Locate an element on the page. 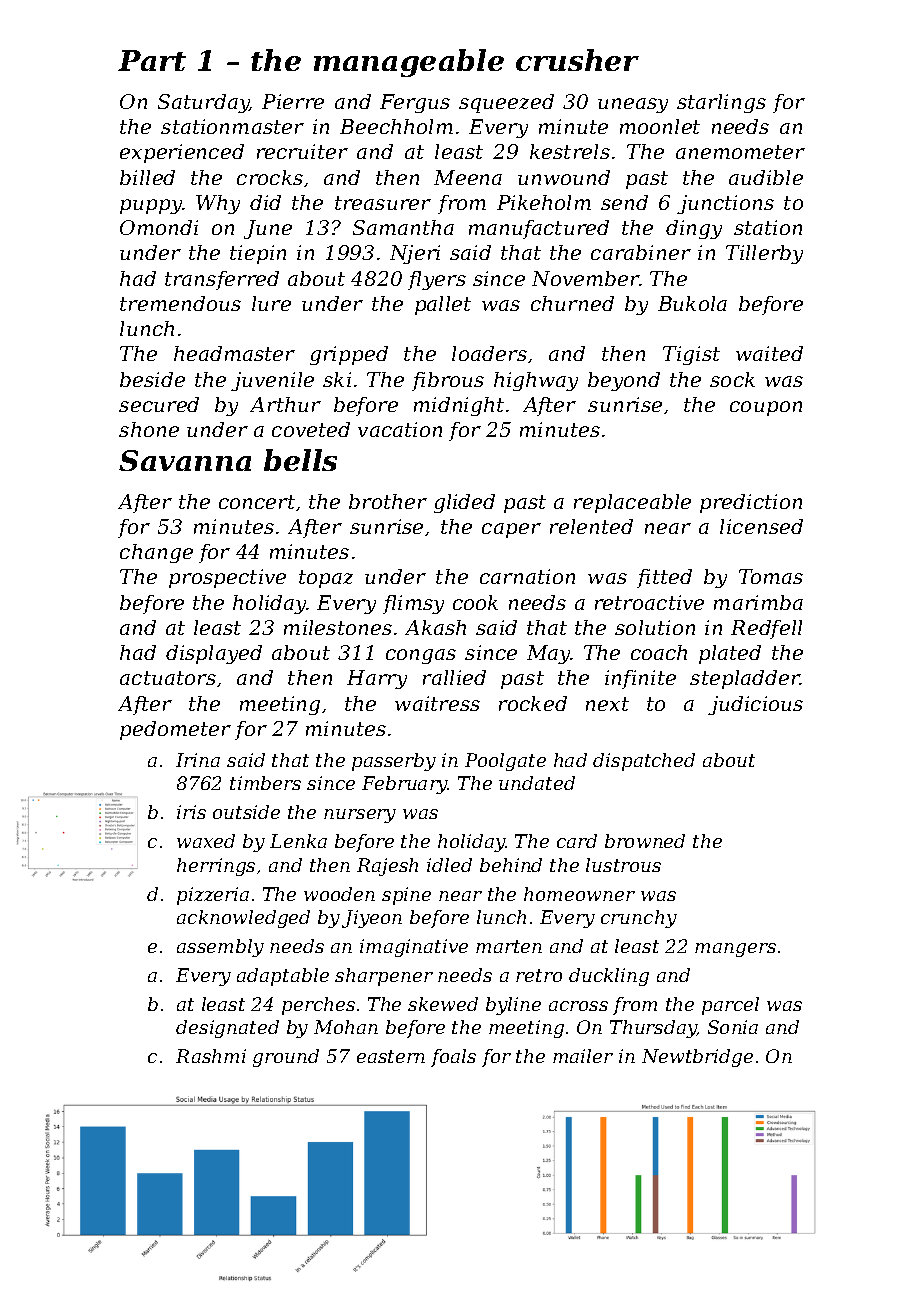 The height and width of the document is (1308, 924). eastern is located at coordinates (391, 1056).
